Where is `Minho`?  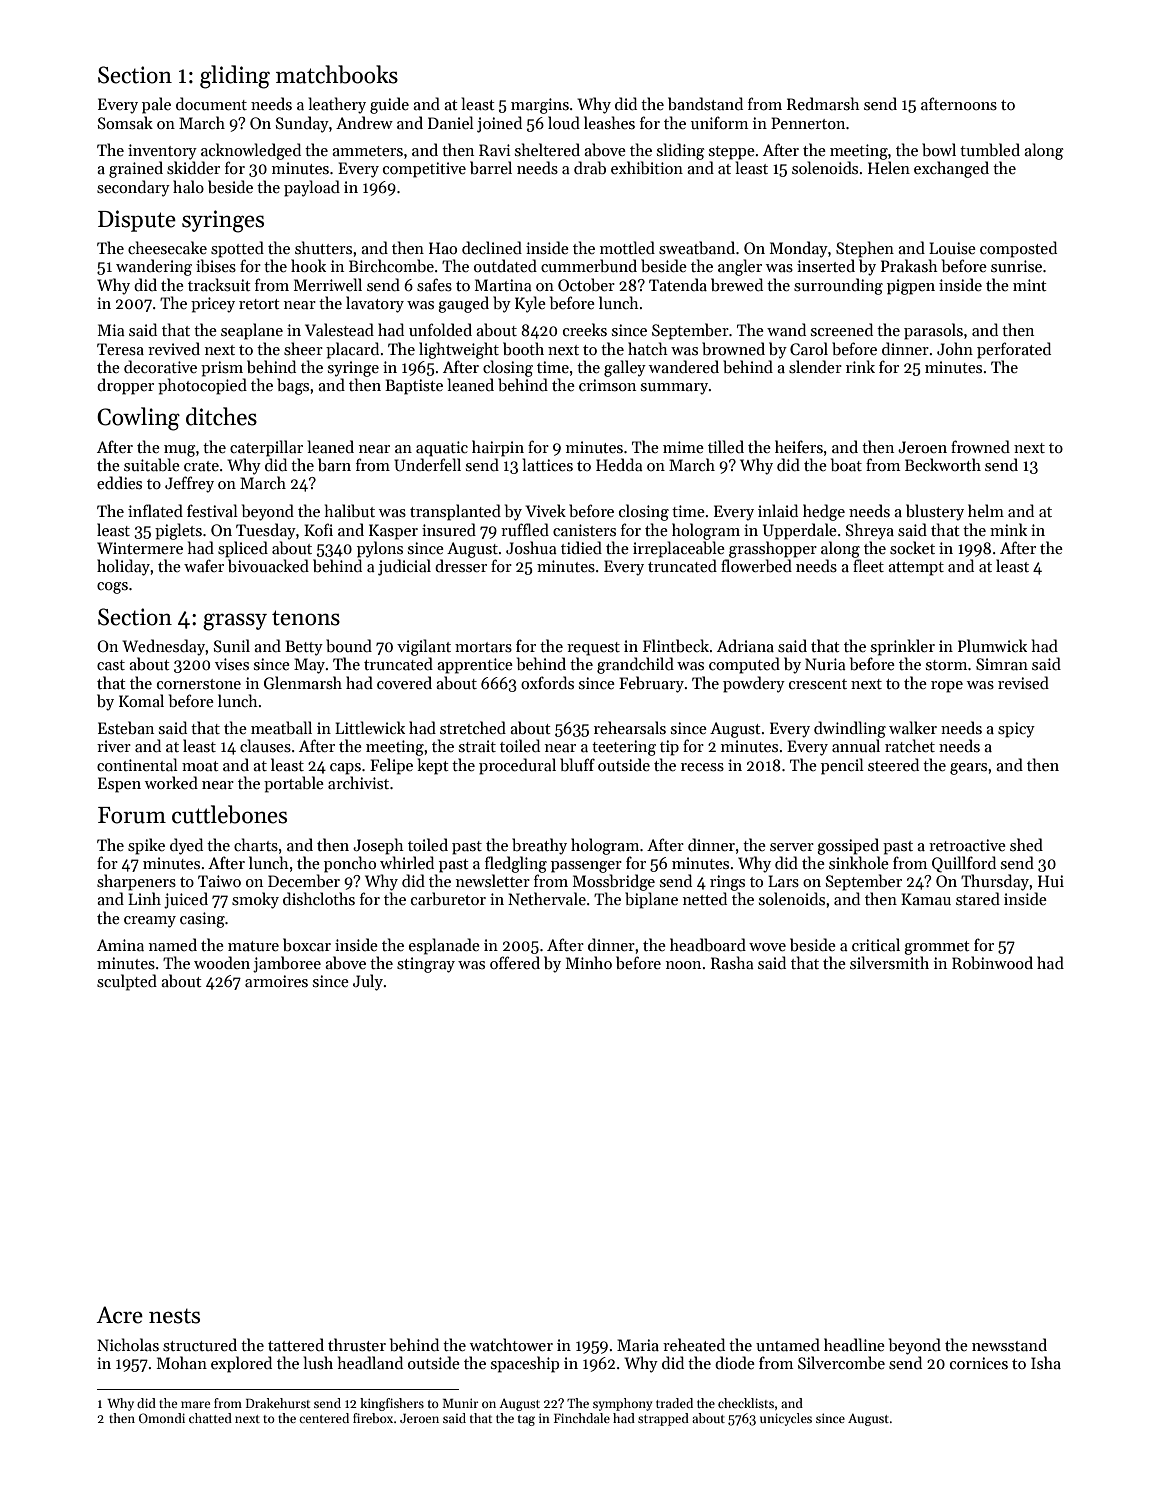
Minho is located at coordinates (589, 962).
